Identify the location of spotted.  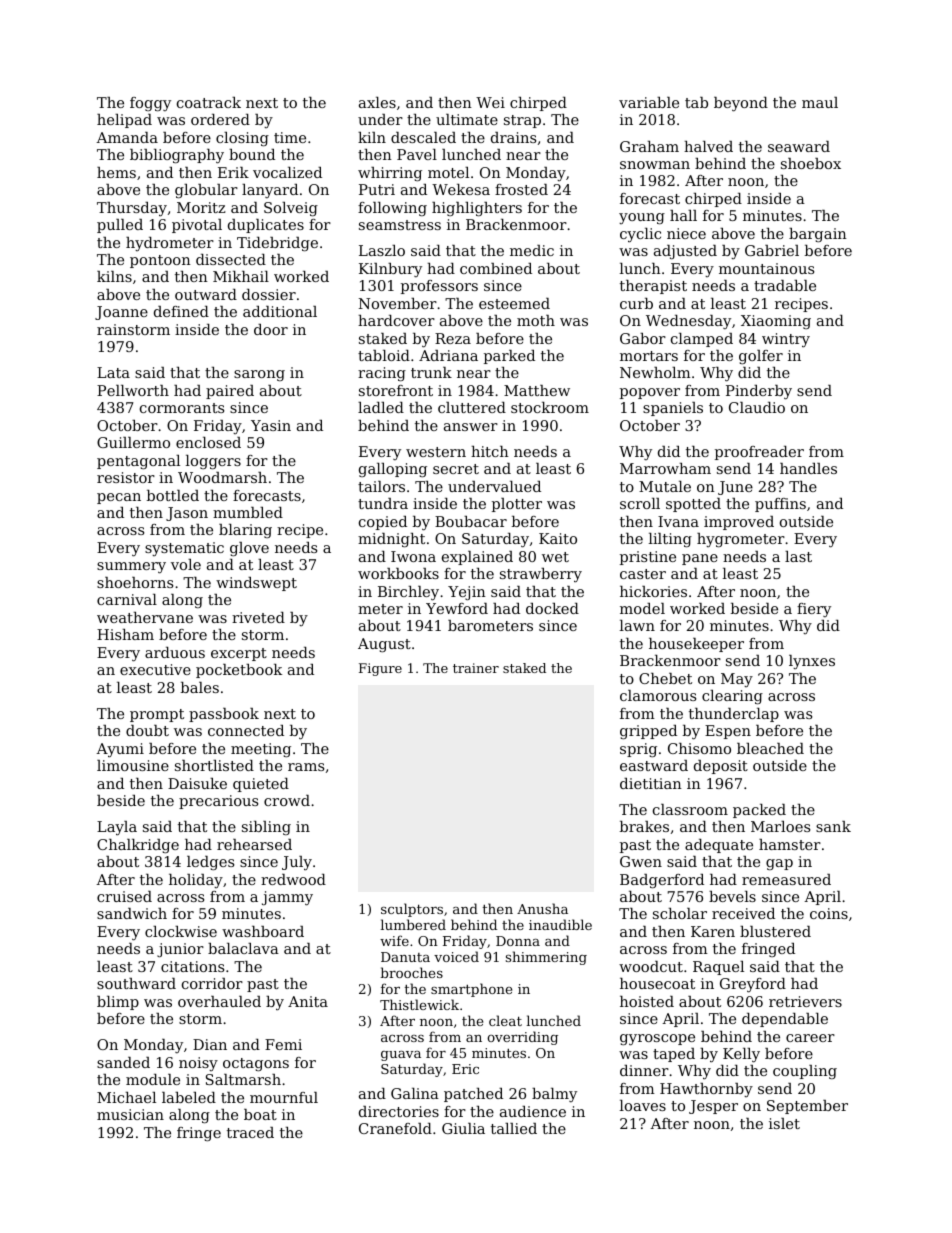
(693, 505).
